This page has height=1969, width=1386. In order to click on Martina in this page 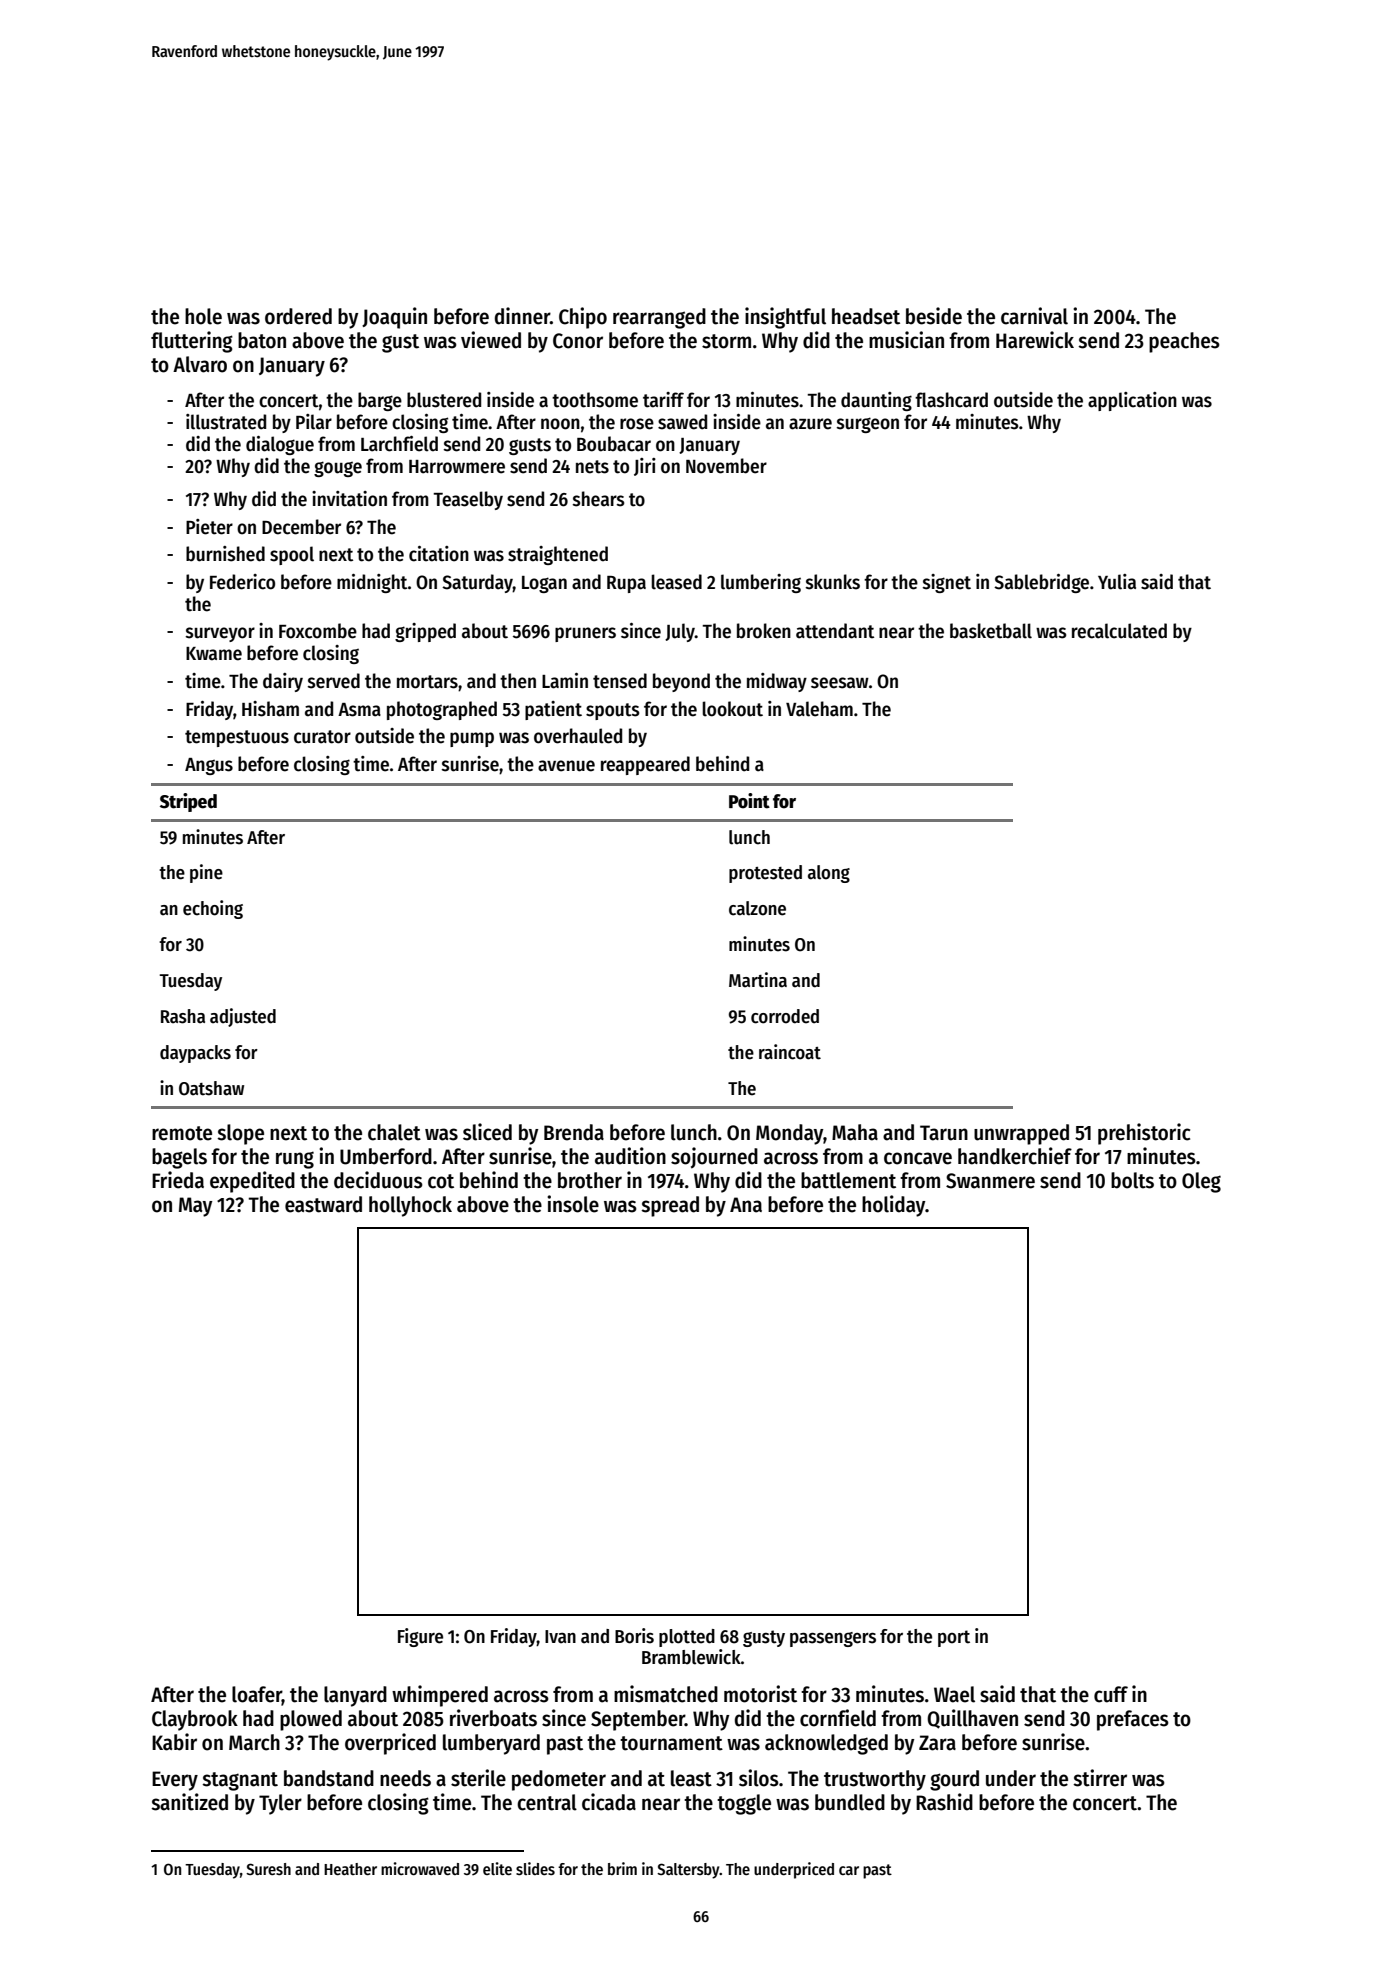, I will do `click(758, 980)`.
